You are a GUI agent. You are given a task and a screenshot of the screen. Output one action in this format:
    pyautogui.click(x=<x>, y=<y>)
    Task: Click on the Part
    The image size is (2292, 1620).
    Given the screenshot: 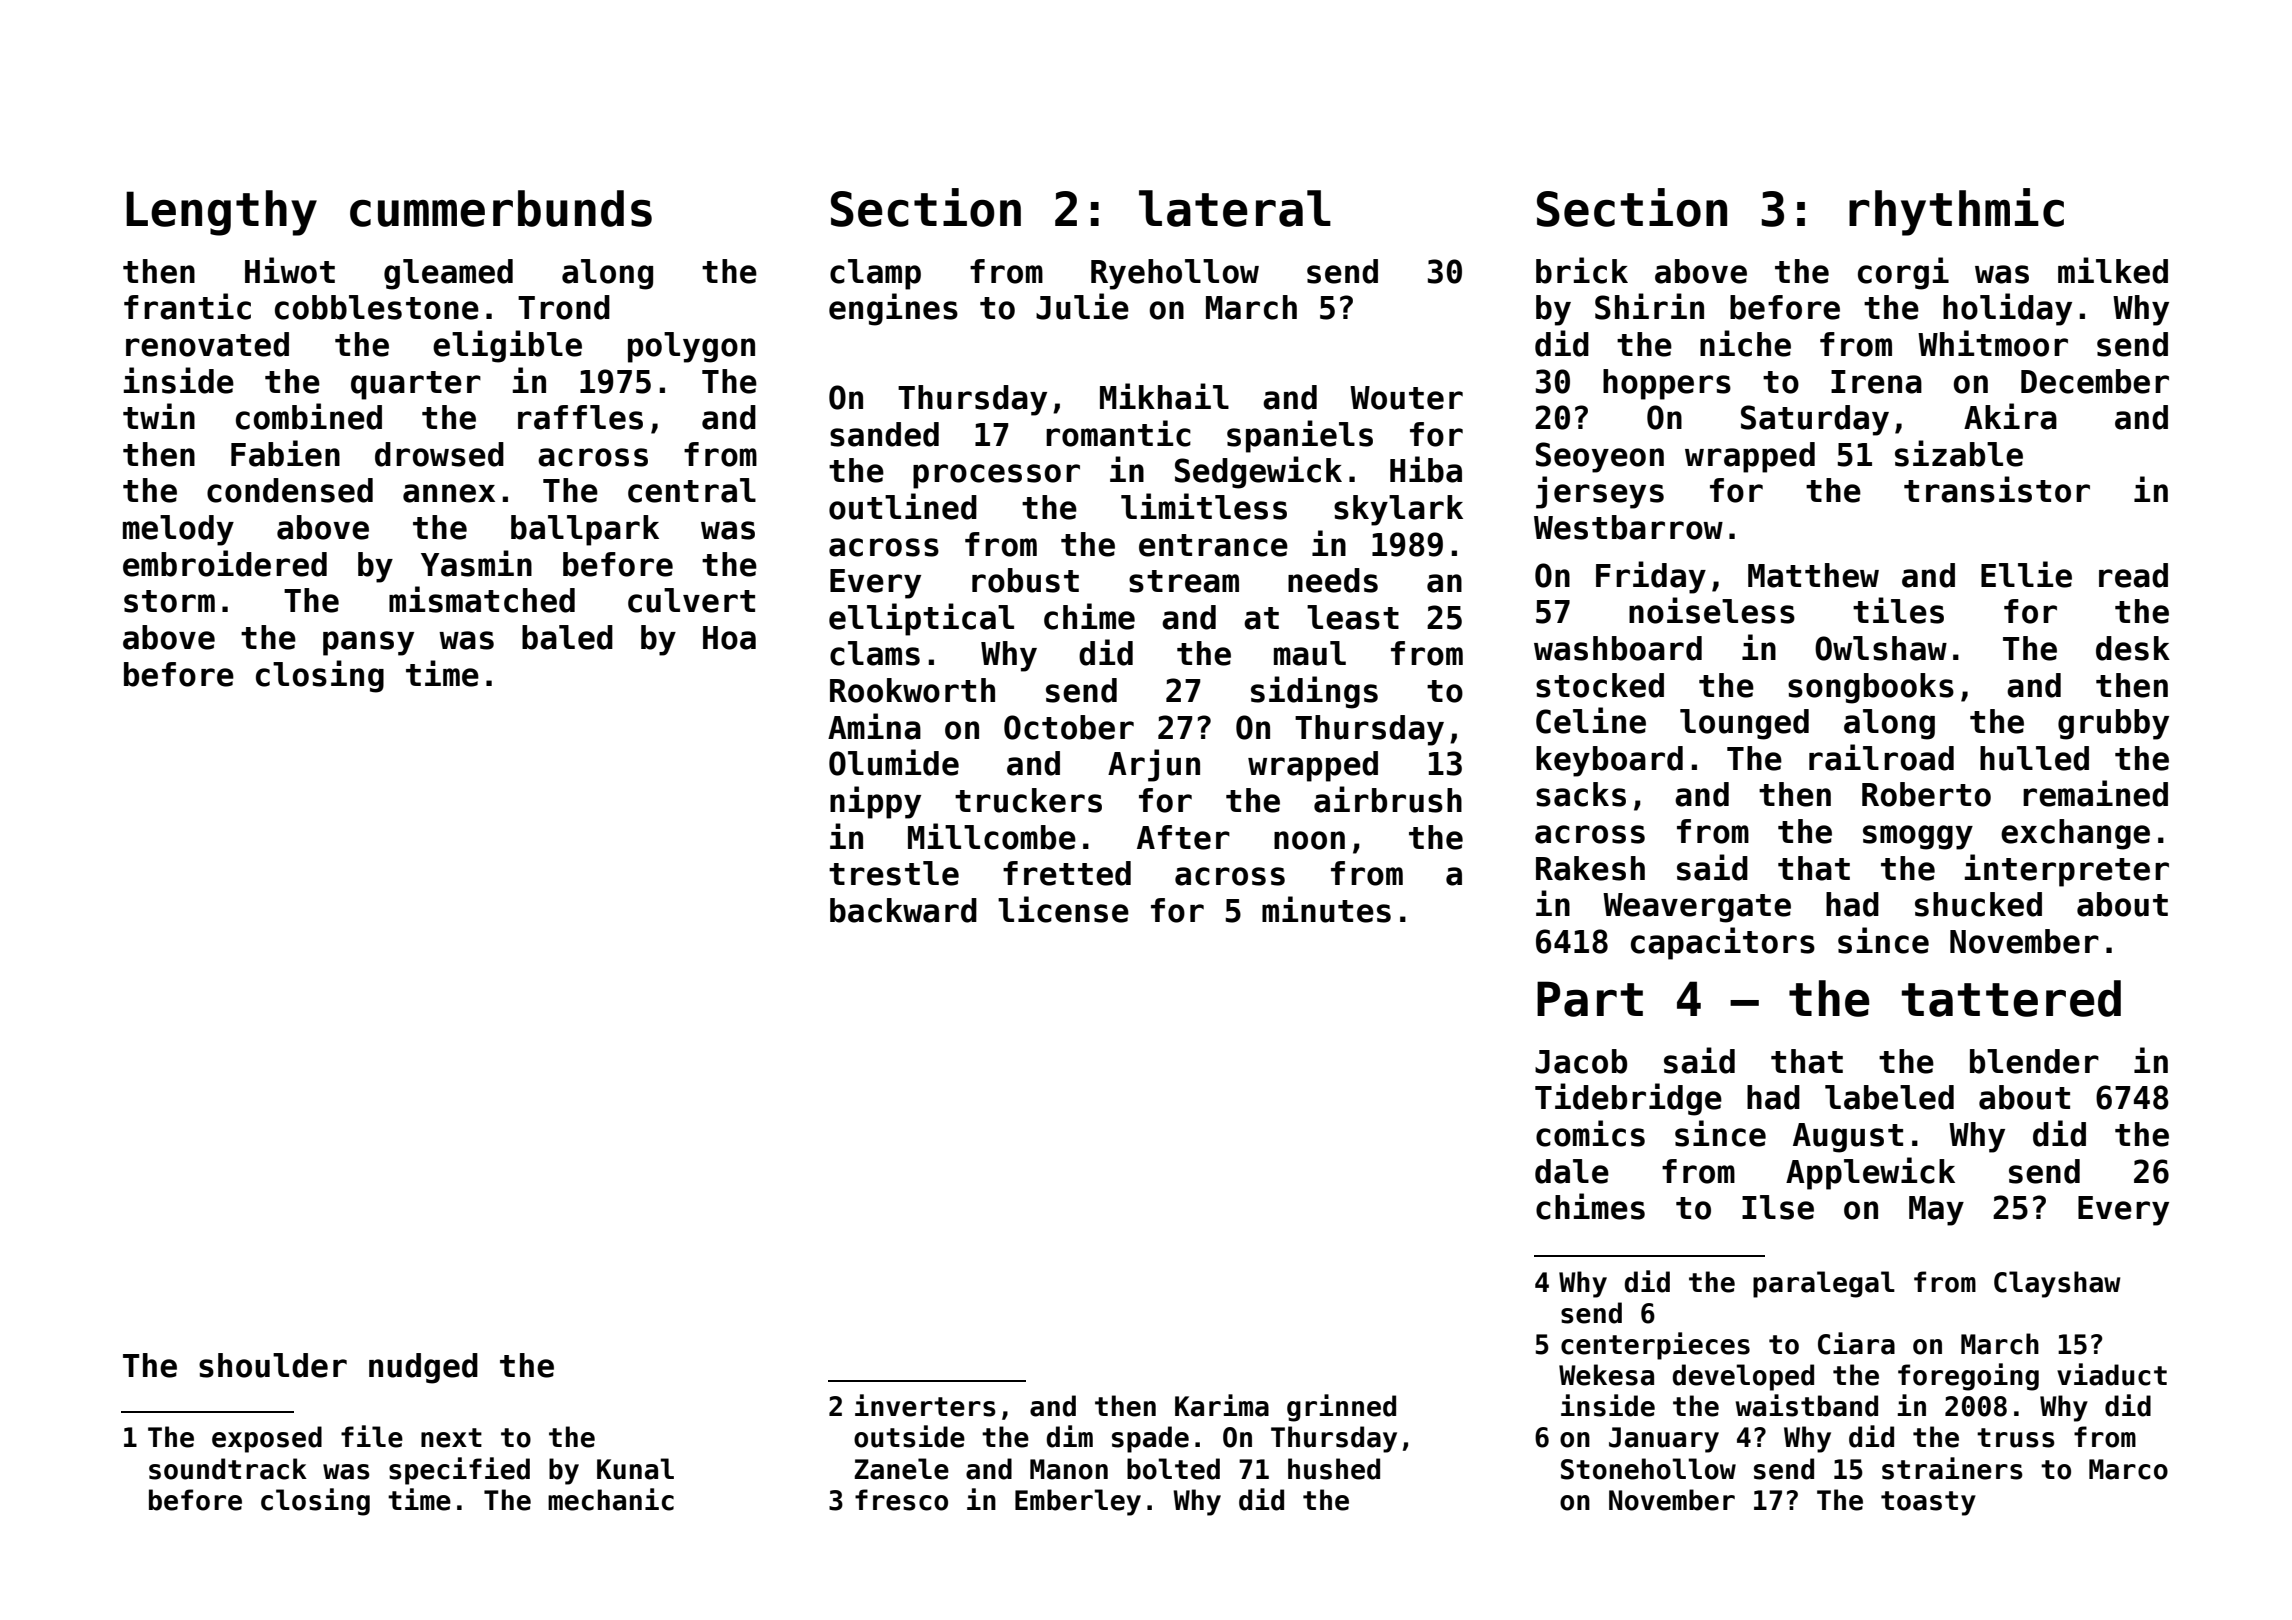 What is the action you would take?
    pyautogui.click(x=1590, y=999)
